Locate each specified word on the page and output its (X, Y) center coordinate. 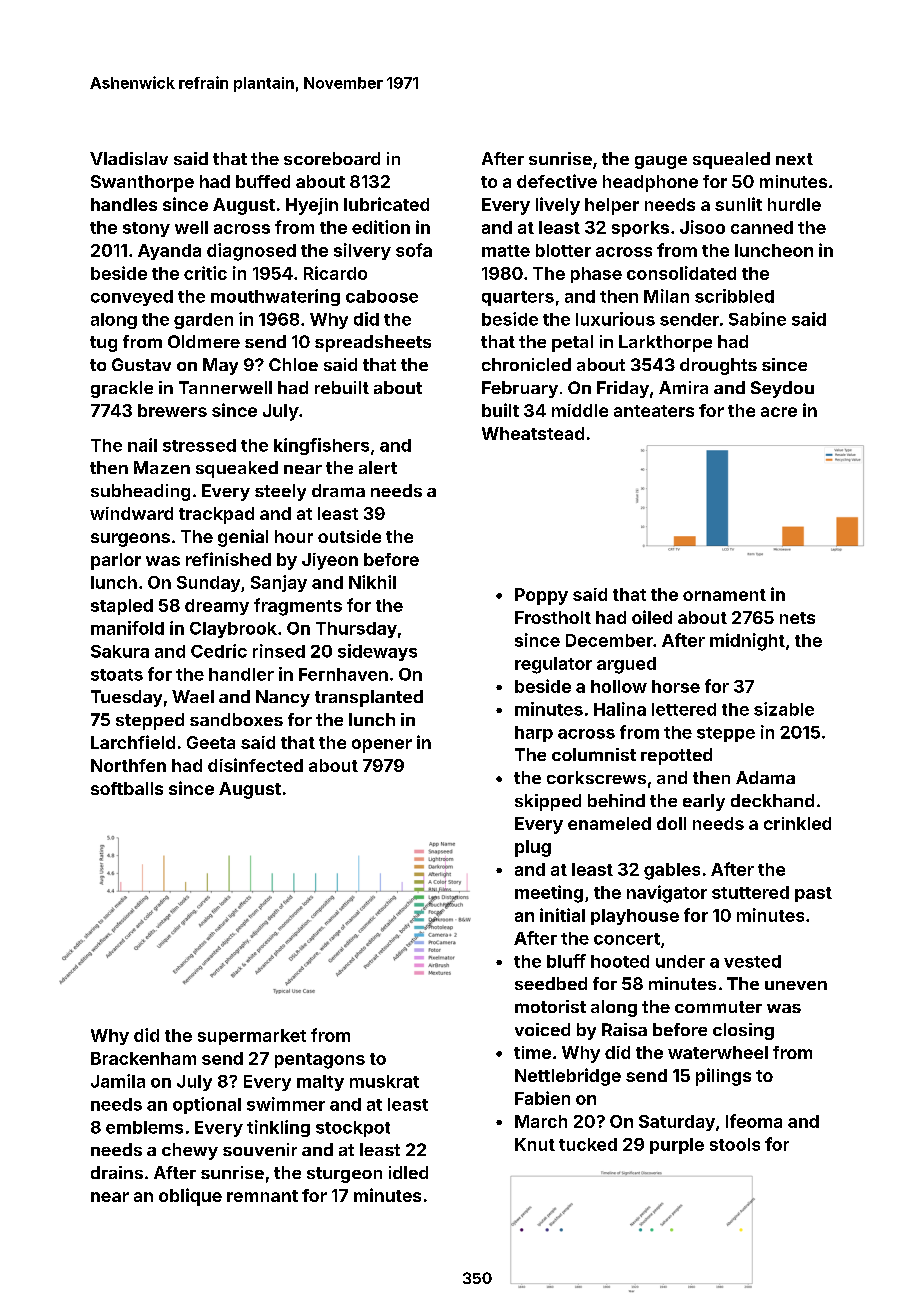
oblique (190, 1197)
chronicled (526, 364)
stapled (122, 607)
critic (205, 273)
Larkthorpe (665, 343)
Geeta (211, 742)
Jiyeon (330, 561)
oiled (652, 617)
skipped (548, 802)
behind (616, 800)
